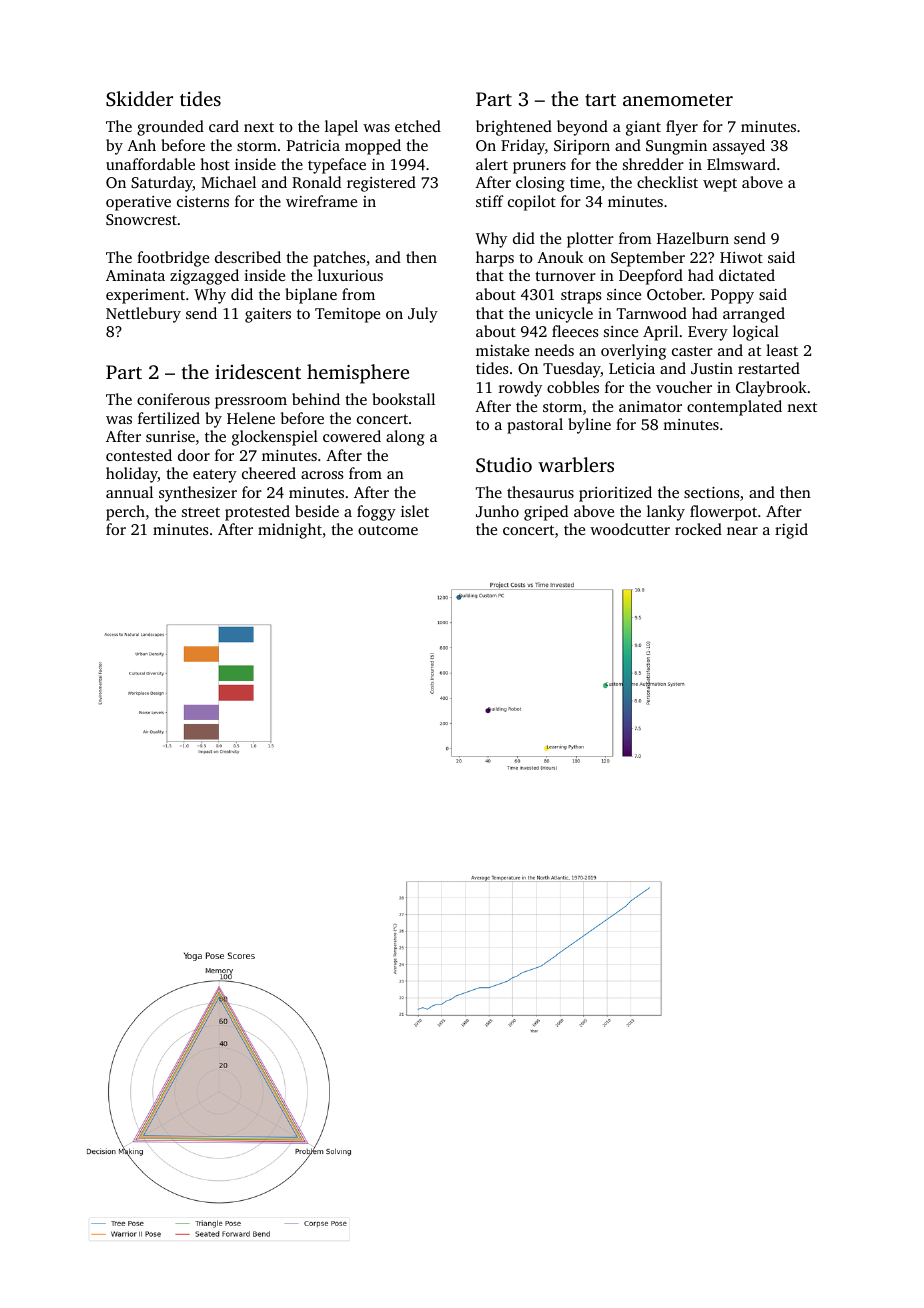  What do you see at coordinates (350, 275) in the document?
I see `luxurious` at bounding box center [350, 275].
